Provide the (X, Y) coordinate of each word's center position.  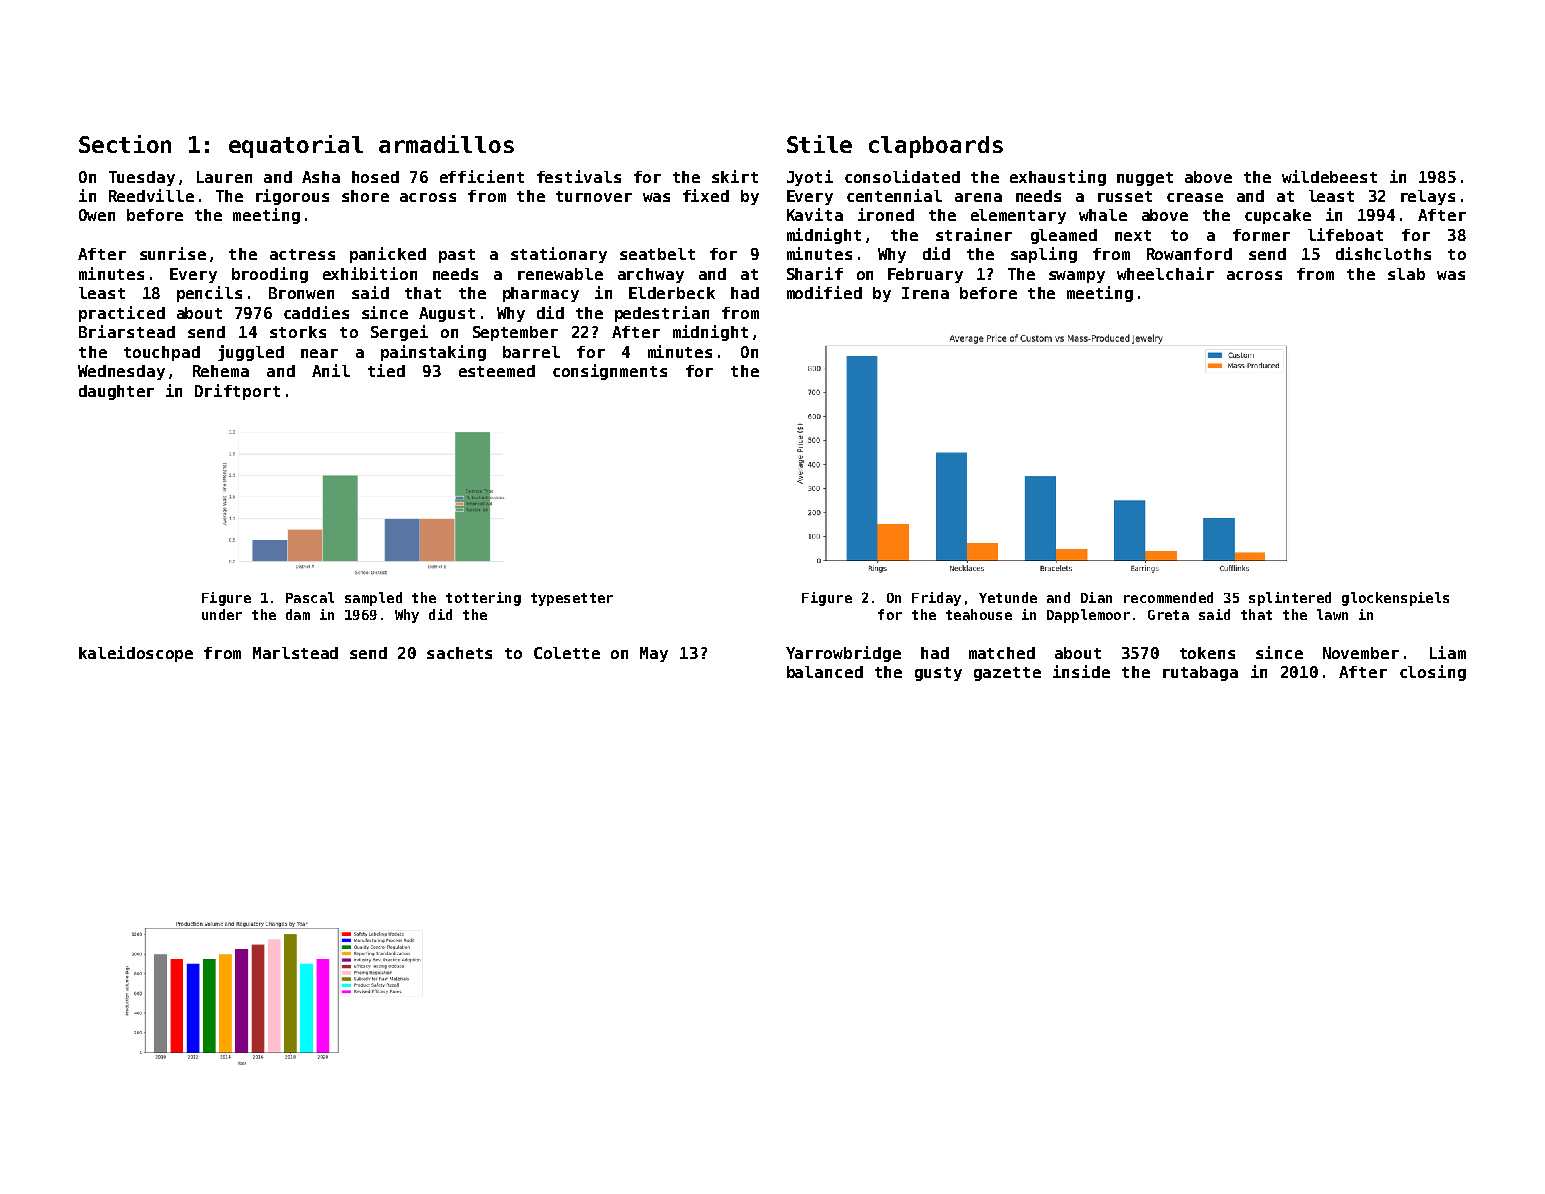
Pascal (310, 597)
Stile (819, 144)
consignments (610, 372)
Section (125, 144)
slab (1406, 274)
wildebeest (1329, 176)
